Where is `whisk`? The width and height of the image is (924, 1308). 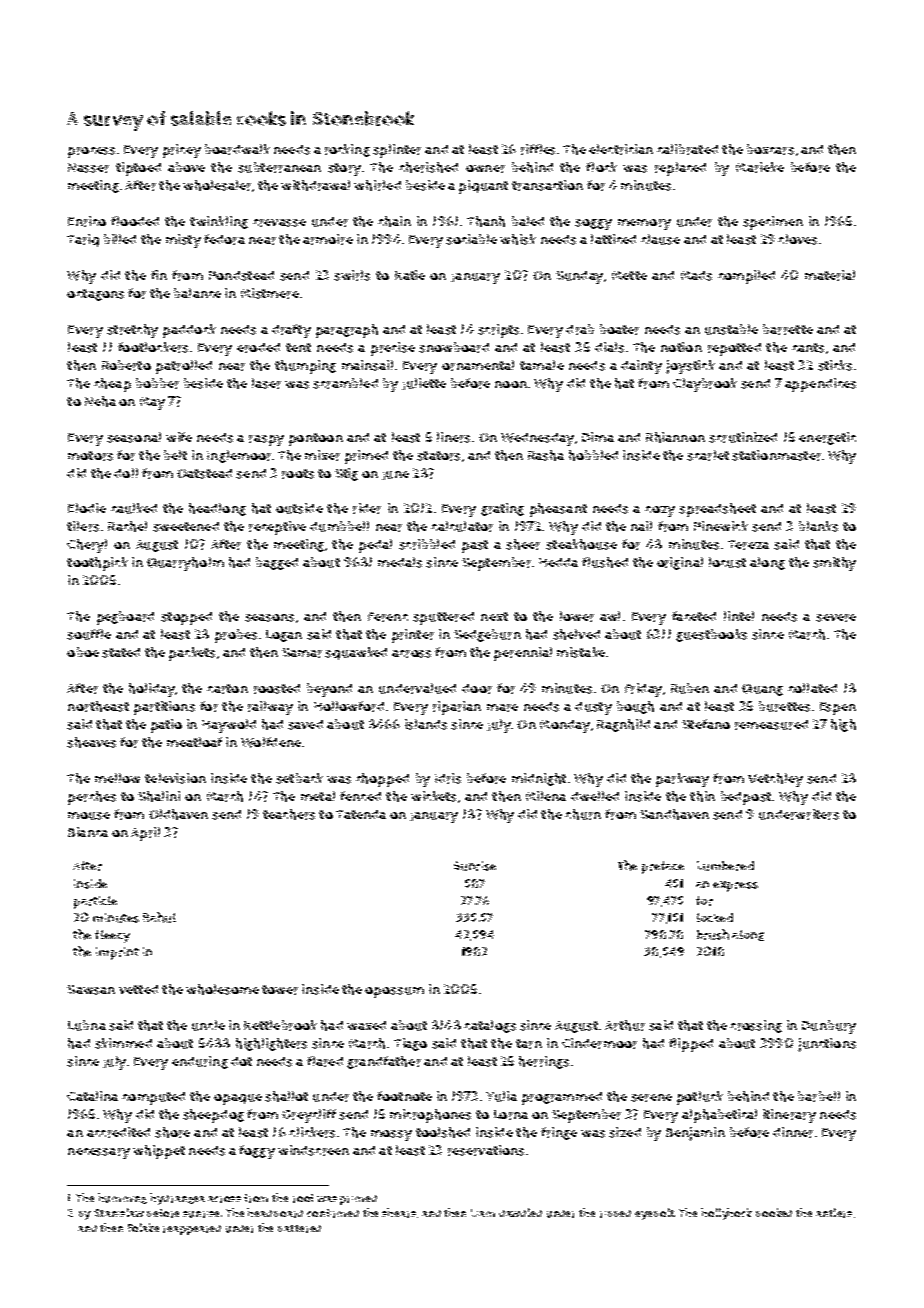
whisk is located at coordinates (518, 239).
